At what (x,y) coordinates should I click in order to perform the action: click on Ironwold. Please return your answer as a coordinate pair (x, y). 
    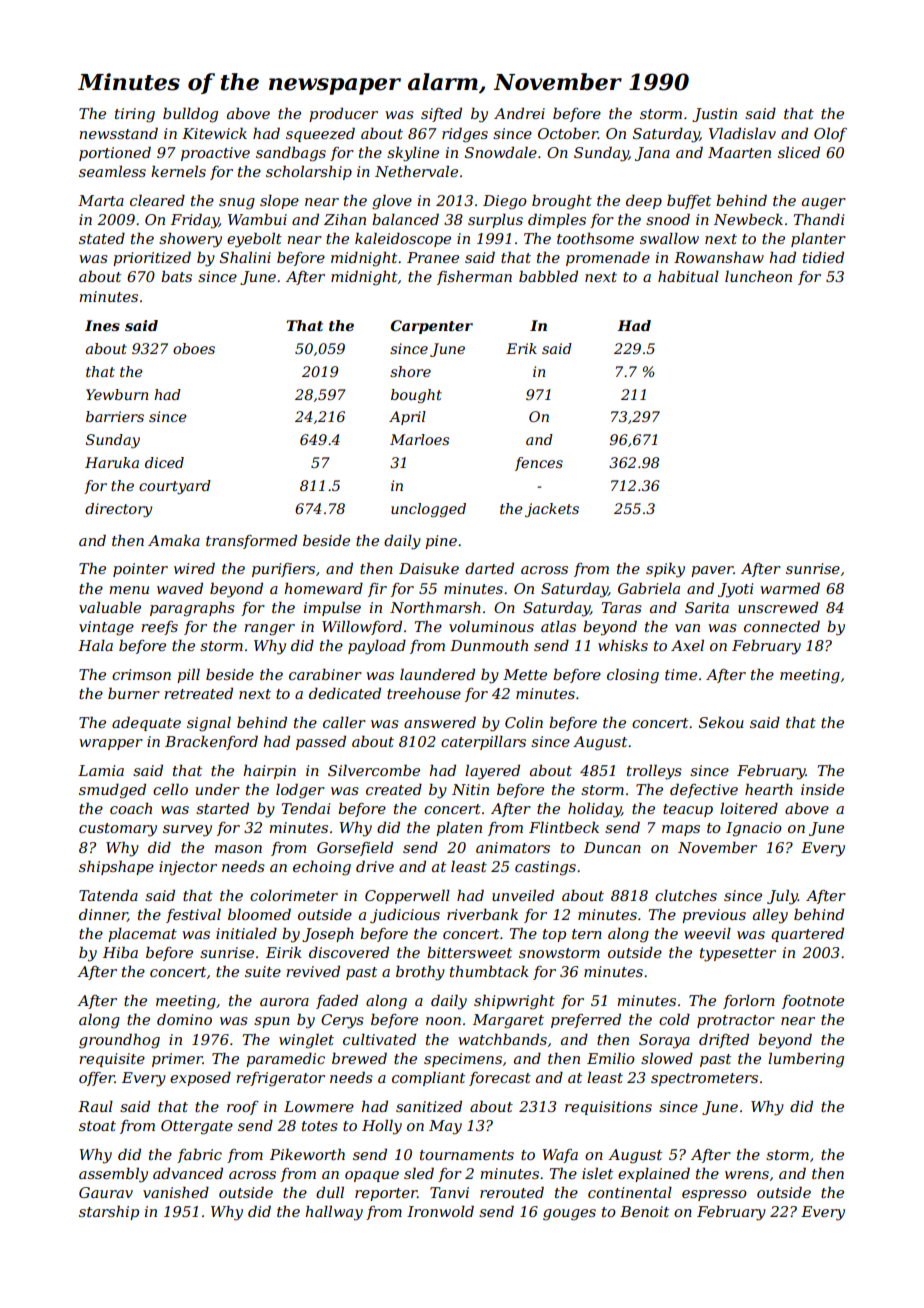
    Looking at the image, I should click on (440, 1211).
